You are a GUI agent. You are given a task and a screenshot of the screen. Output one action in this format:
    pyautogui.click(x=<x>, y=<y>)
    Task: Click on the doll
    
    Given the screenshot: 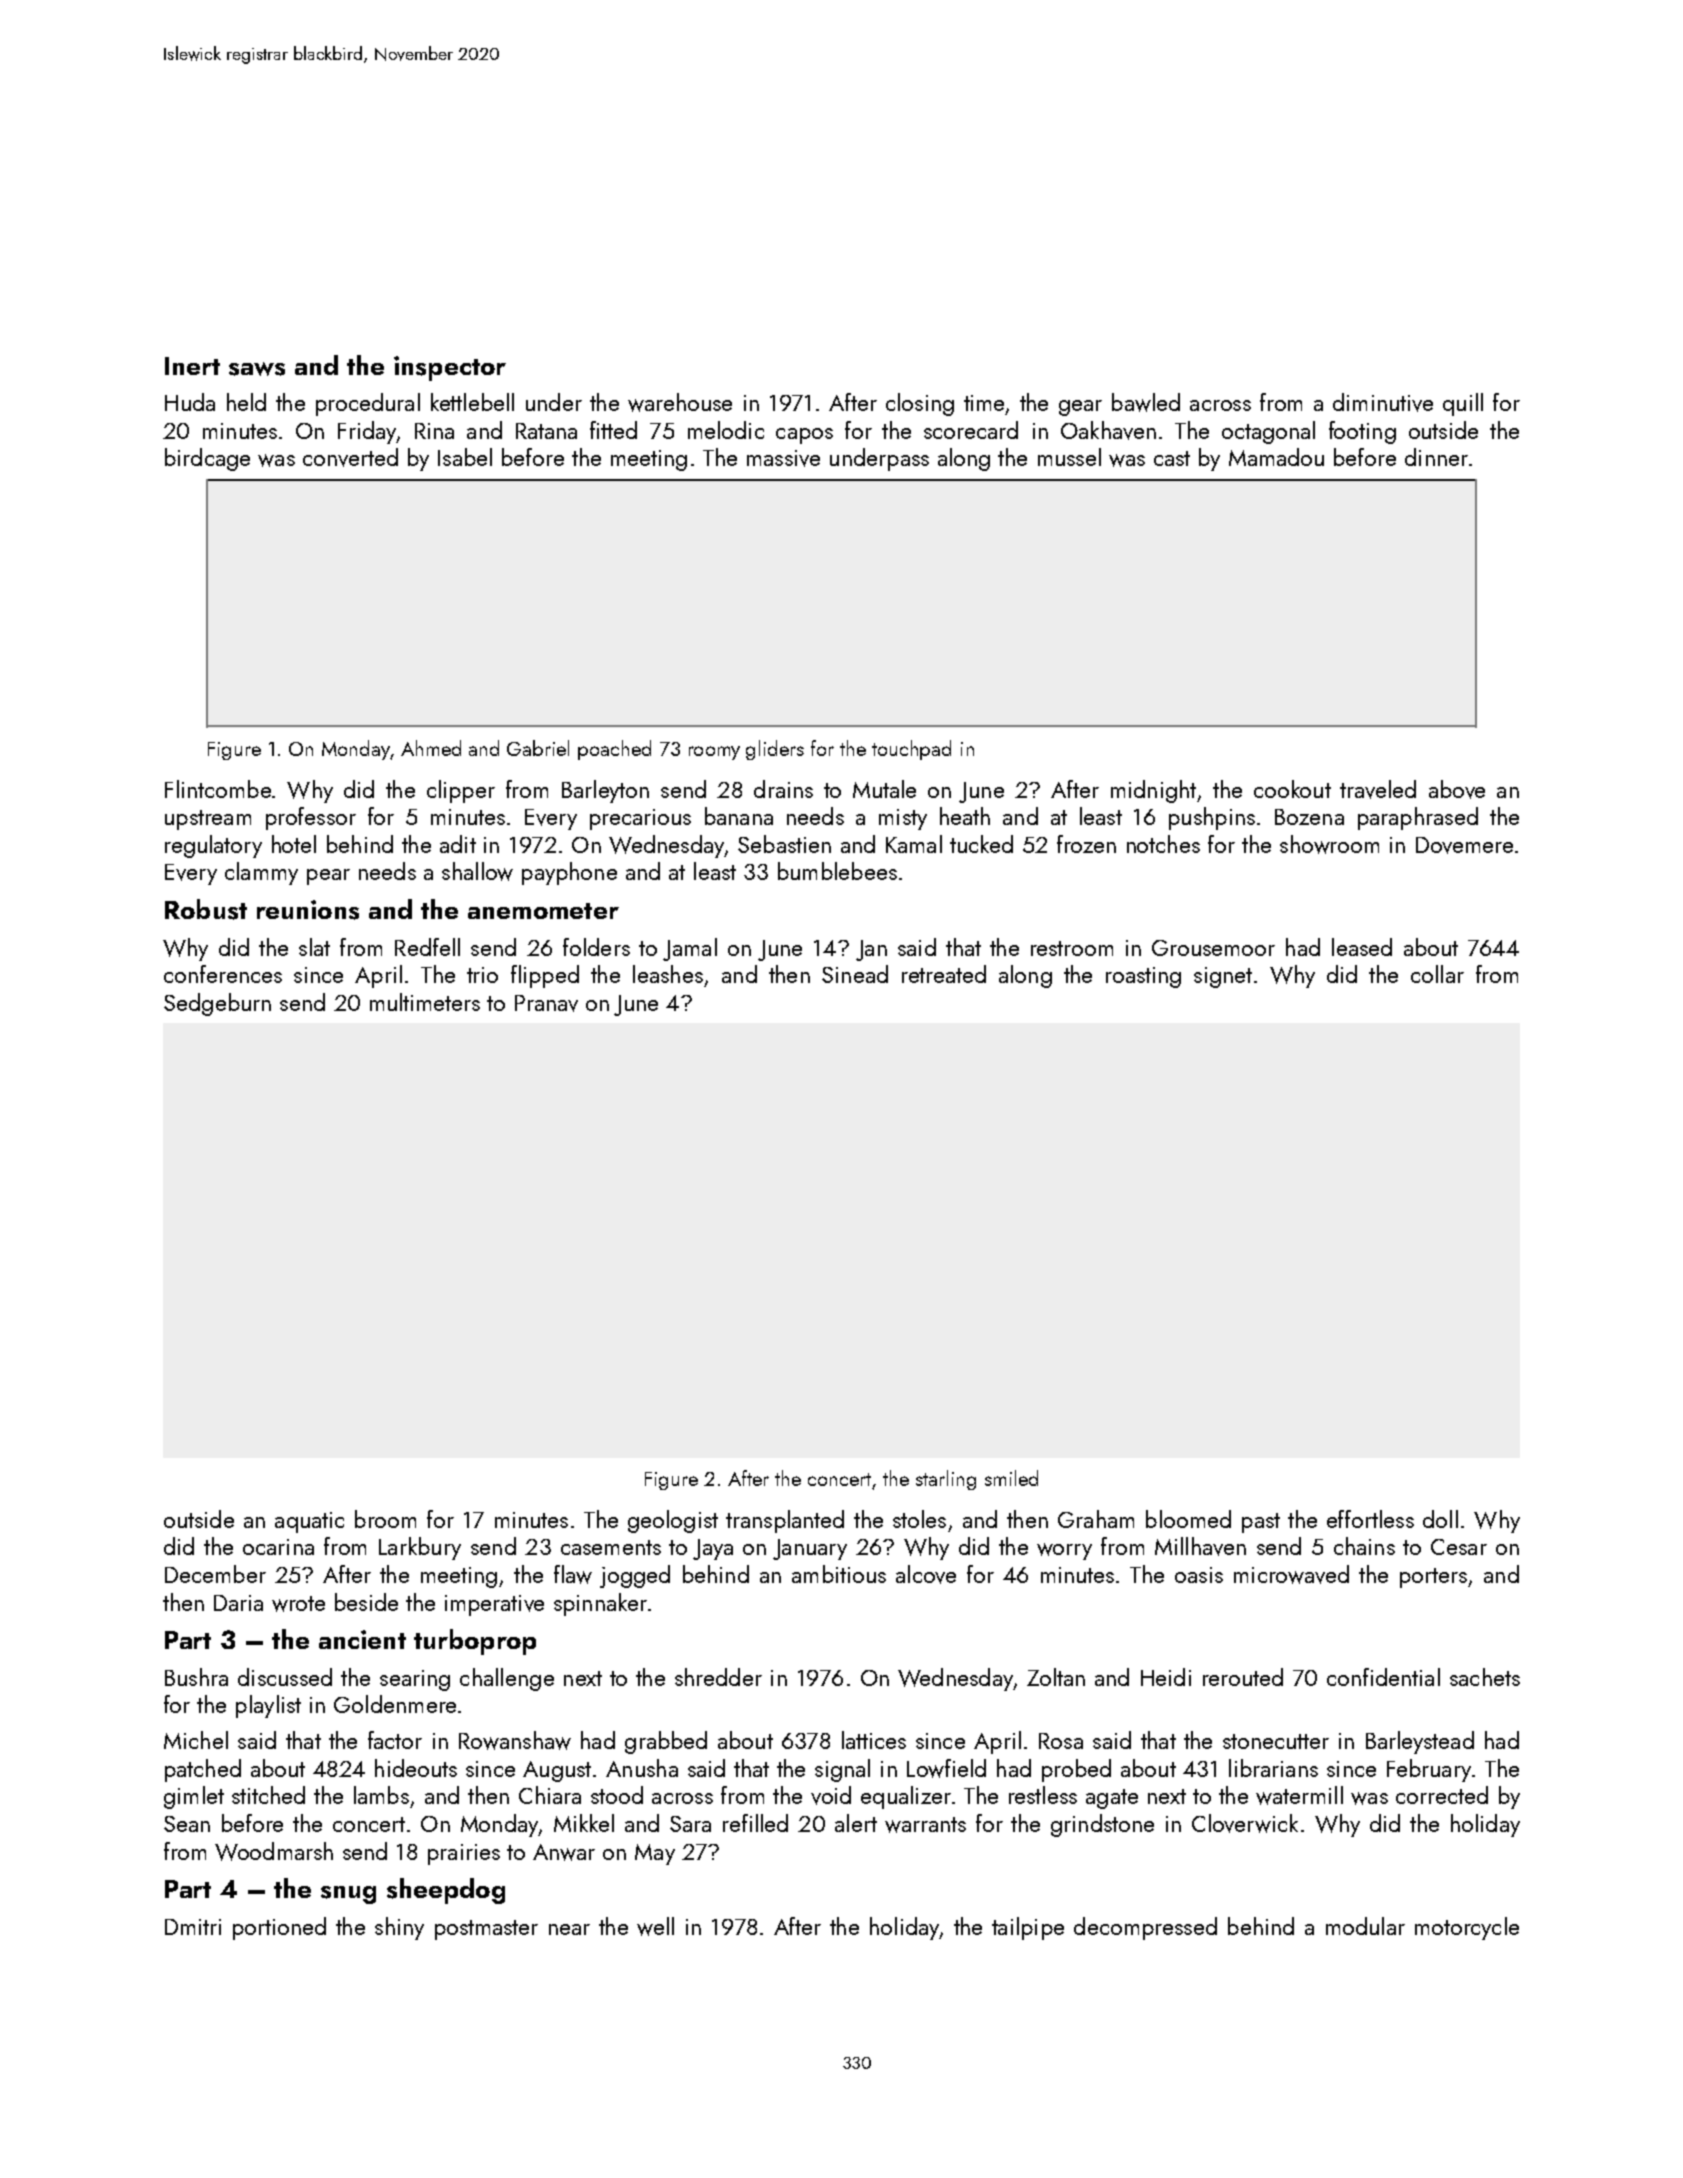 What is the action you would take?
    pyautogui.click(x=1440, y=1519)
